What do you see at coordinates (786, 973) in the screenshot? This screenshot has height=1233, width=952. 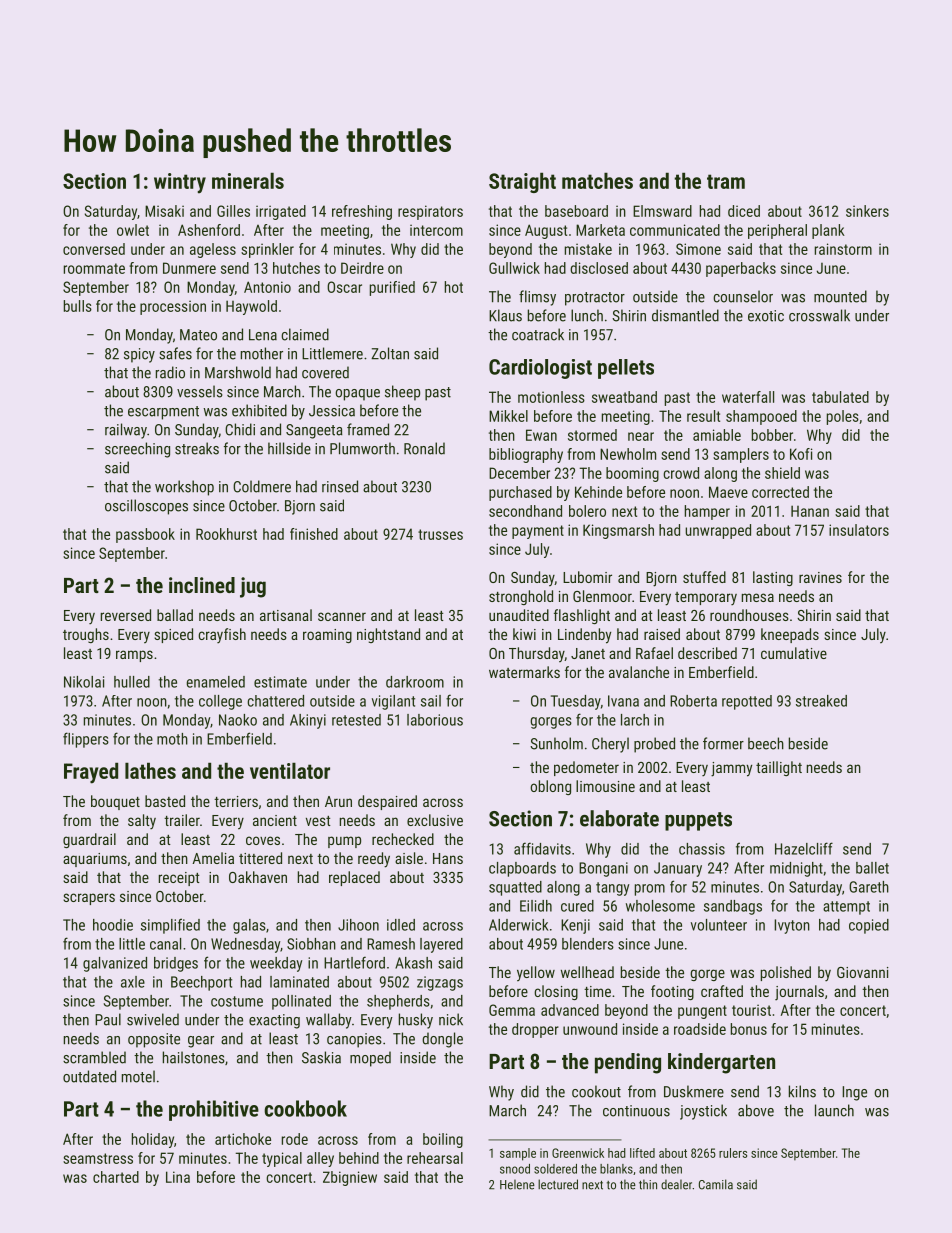 I see `polished` at bounding box center [786, 973].
